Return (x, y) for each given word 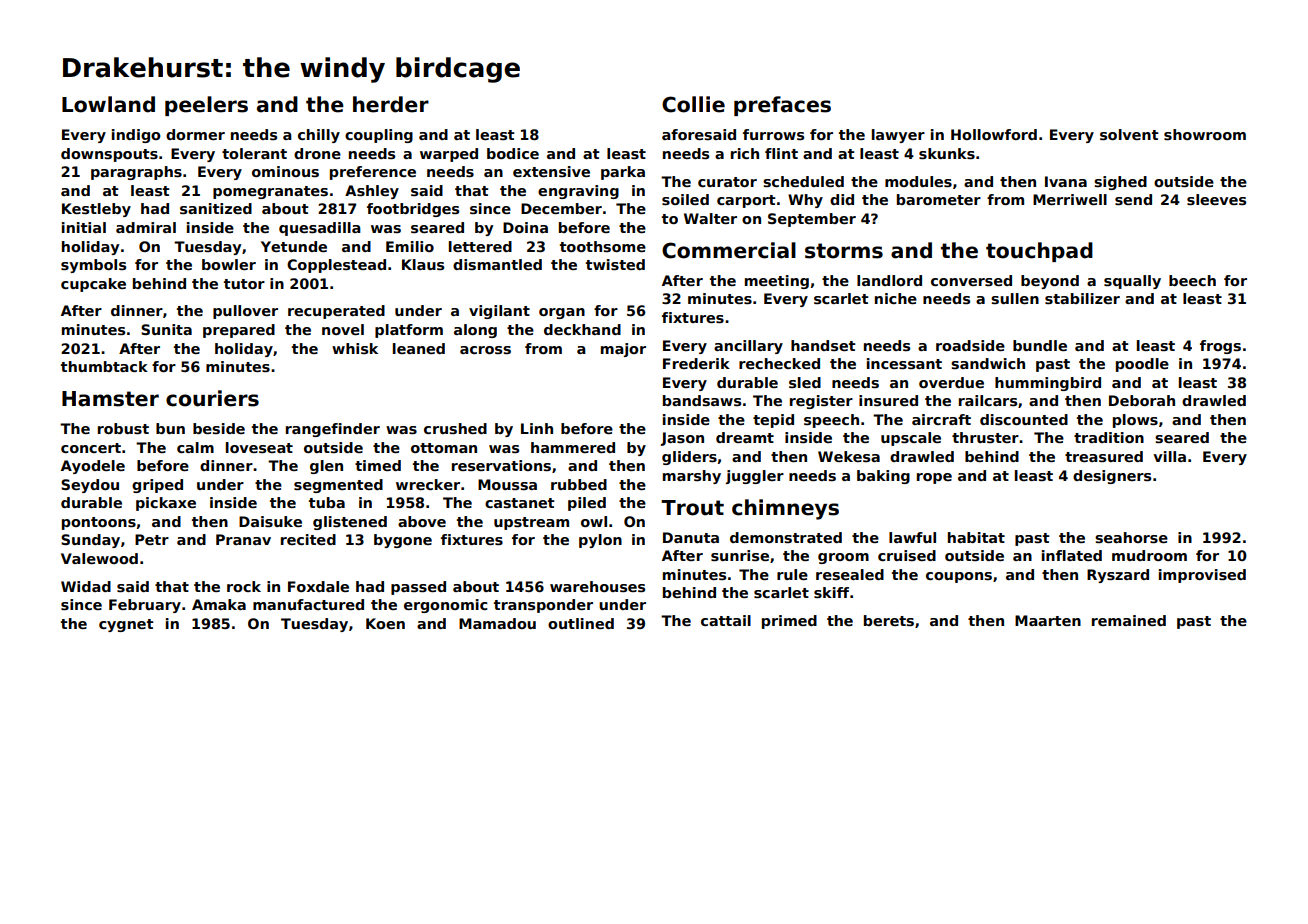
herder (391, 104)
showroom (1205, 134)
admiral (146, 227)
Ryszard (1118, 576)
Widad (86, 586)
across (485, 350)
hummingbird (1048, 384)
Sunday (90, 541)
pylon (600, 541)
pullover (245, 312)
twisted (615, 264)
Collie (693, 104)
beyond (1050, 282)
